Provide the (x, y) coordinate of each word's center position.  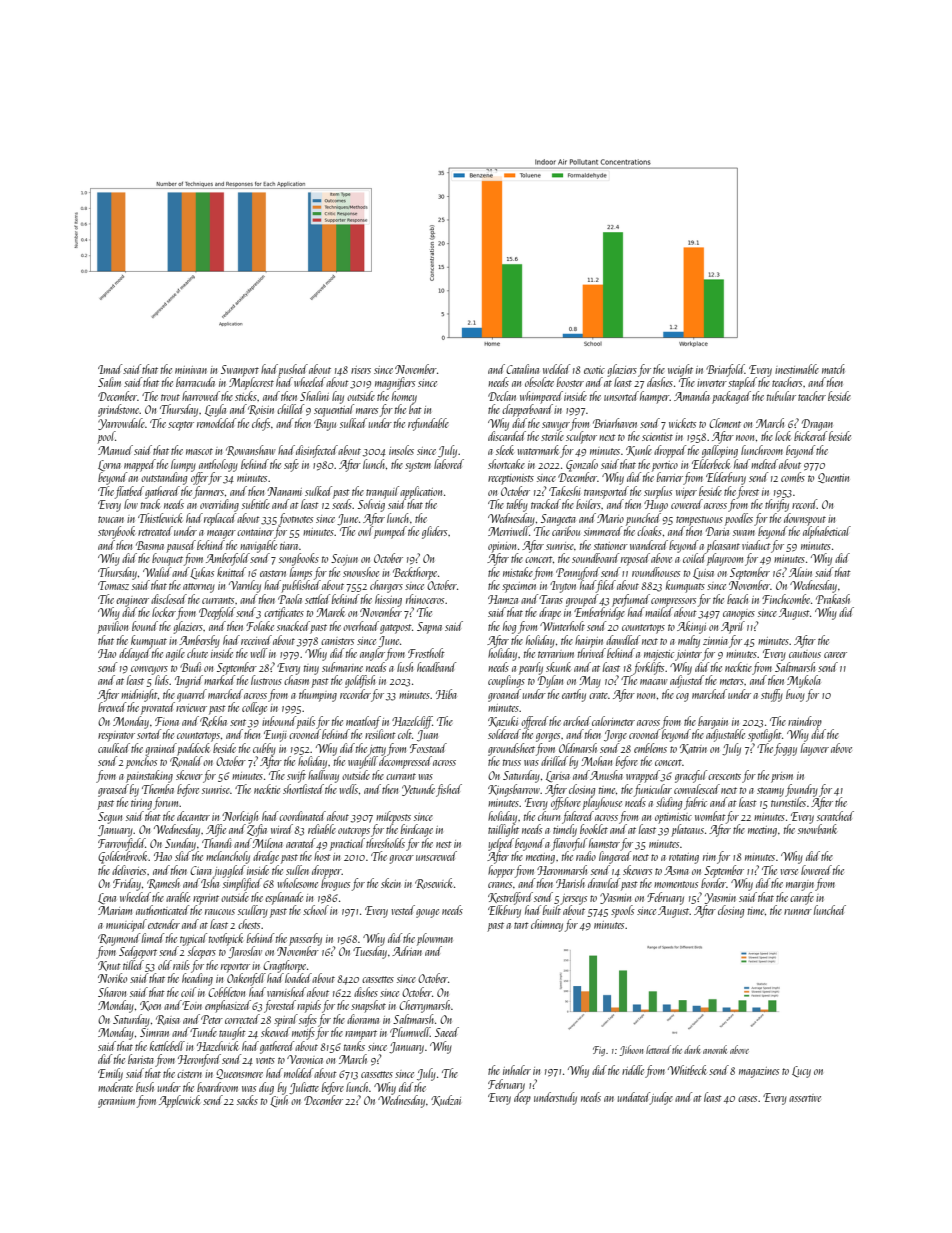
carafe (802, 898)
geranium (116, 1102)
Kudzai (446, 1100)
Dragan (817, 425)
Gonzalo (582, 465)
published (301, 586)
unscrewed (436, 856)
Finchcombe (786, 599)
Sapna (429, 628)
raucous (220, 912)
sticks (246, 396)
